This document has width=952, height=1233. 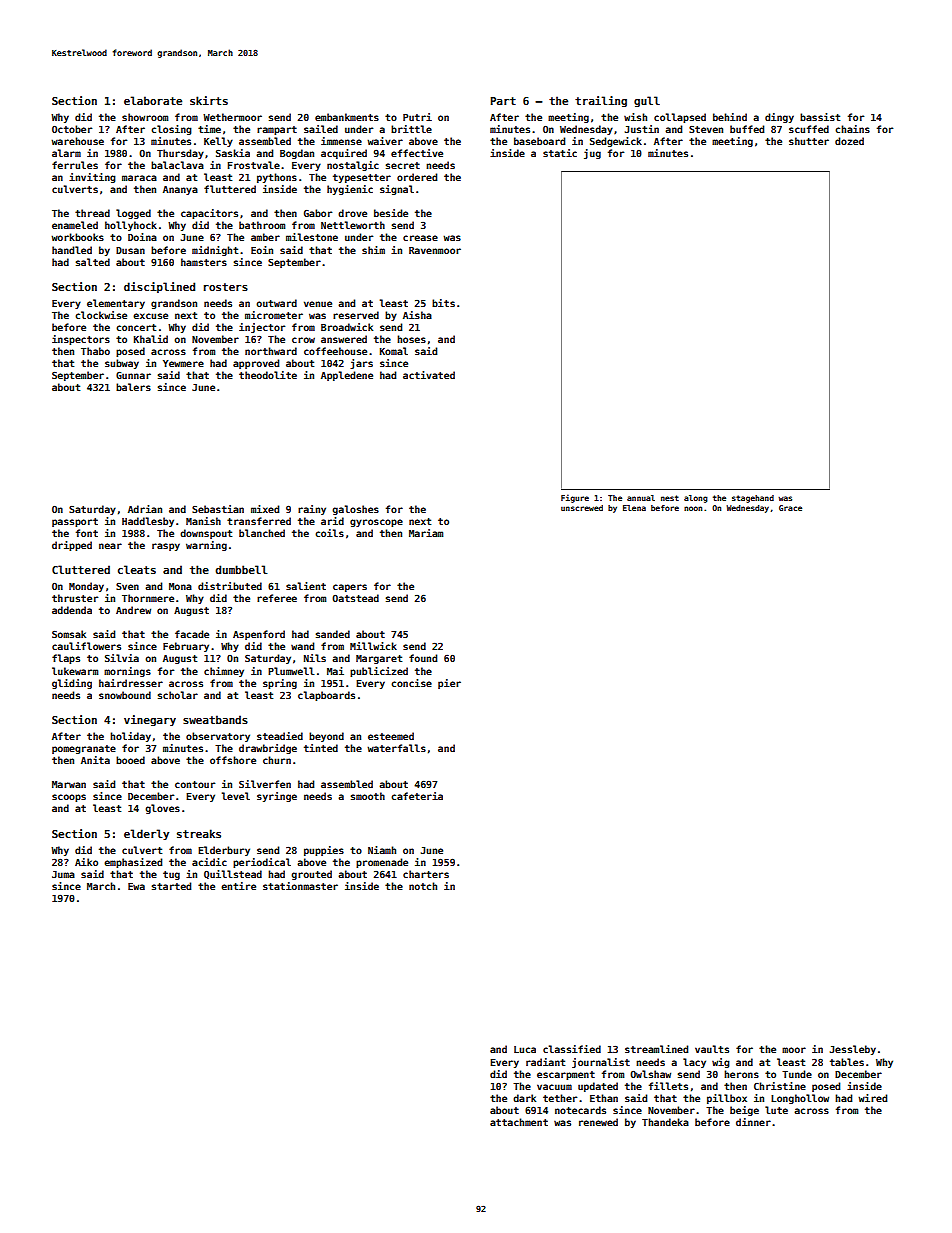 I want to click on Juma, so click(x=63, y=874).
